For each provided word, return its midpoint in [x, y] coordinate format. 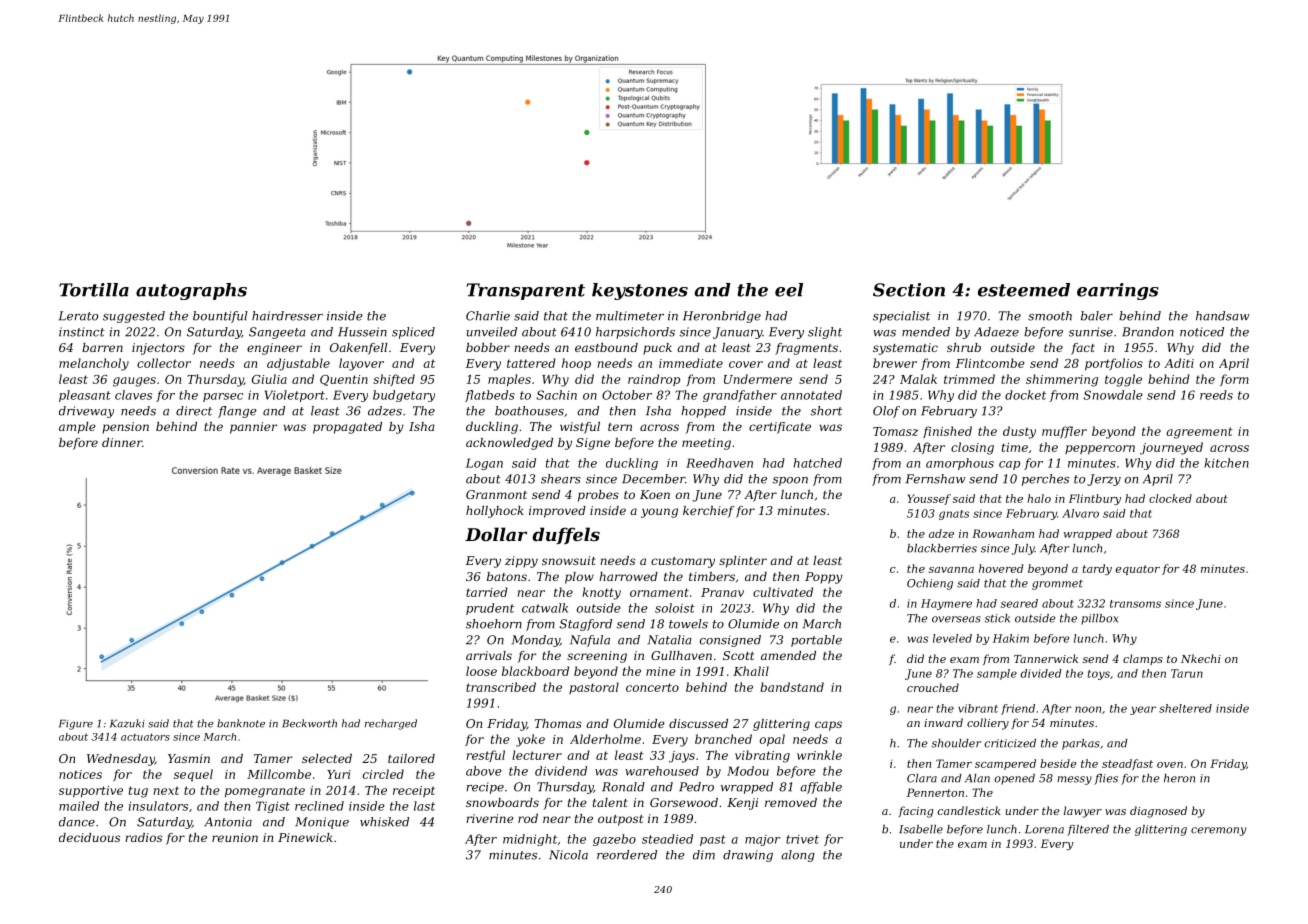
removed [791, 802]
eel [789, 290]
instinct [82, 332]
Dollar [496, 534]
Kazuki [127, 723]
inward [943, 722]
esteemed [1024, 290]
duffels [566, 536]
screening [597, 657]
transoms [1135, 604]
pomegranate [265, 792]
